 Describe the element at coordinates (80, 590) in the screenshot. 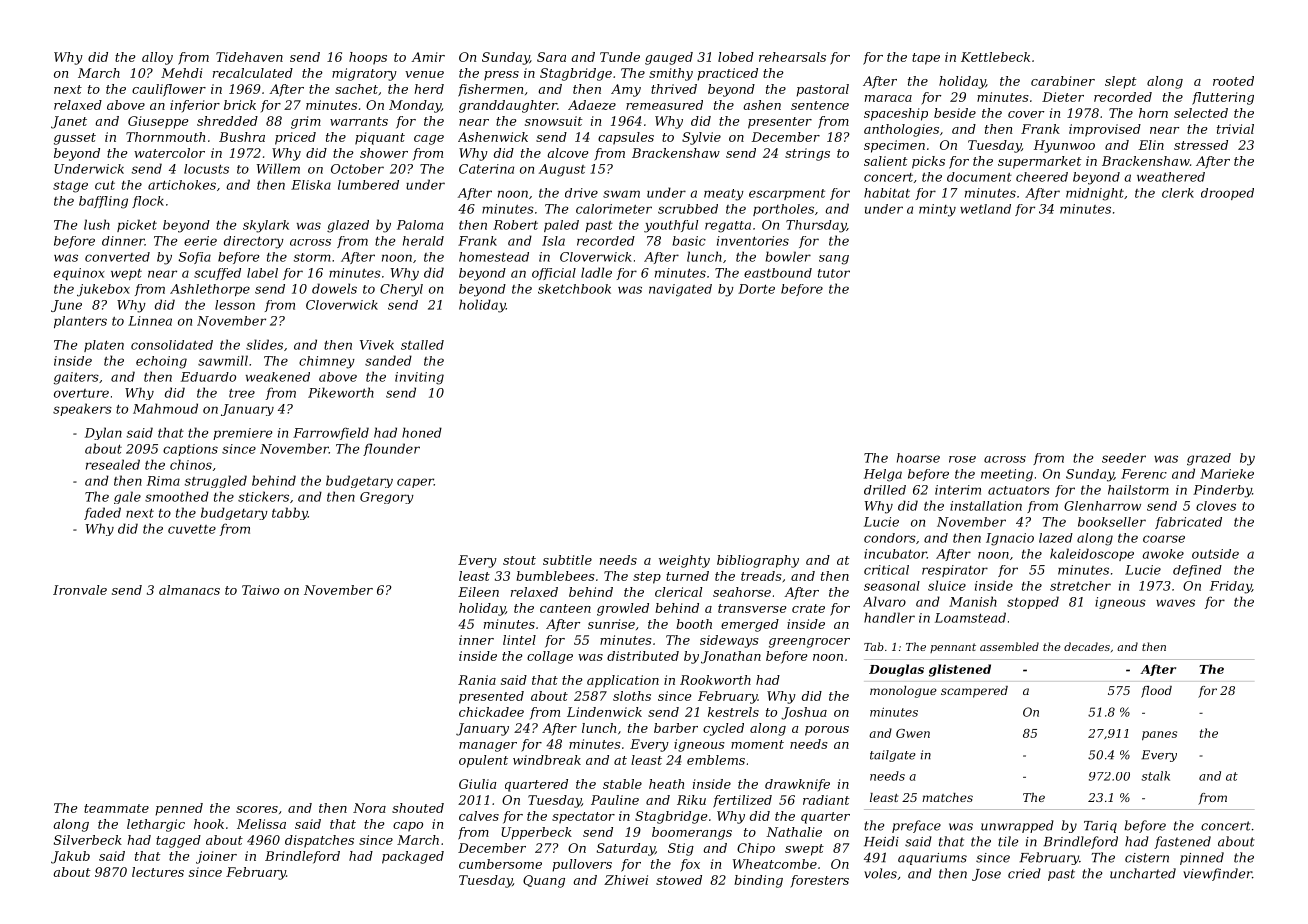

I see `Ironvale` at that location.
